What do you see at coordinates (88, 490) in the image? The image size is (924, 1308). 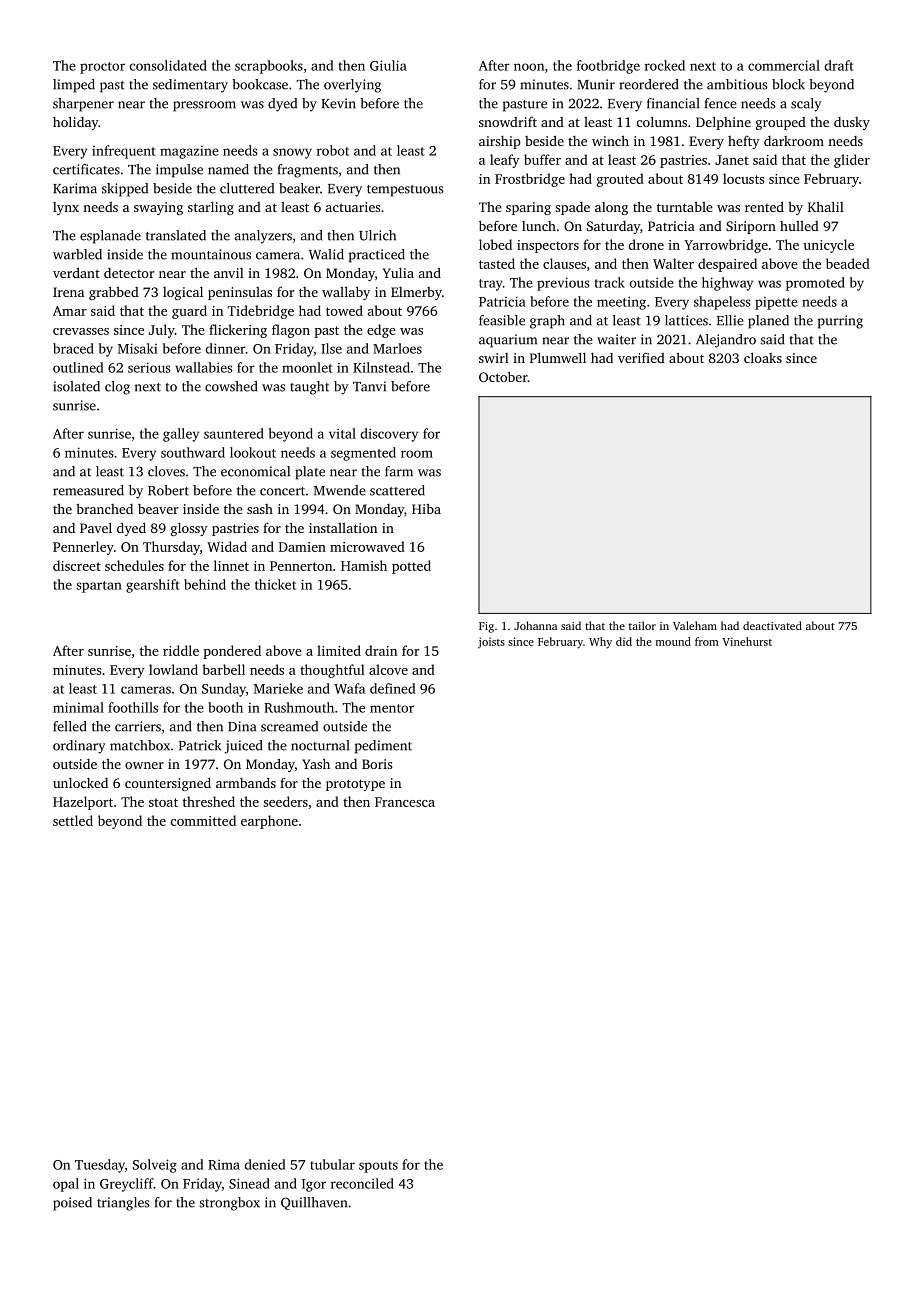 I see `remeasured` at bounding box center [88, 490].
